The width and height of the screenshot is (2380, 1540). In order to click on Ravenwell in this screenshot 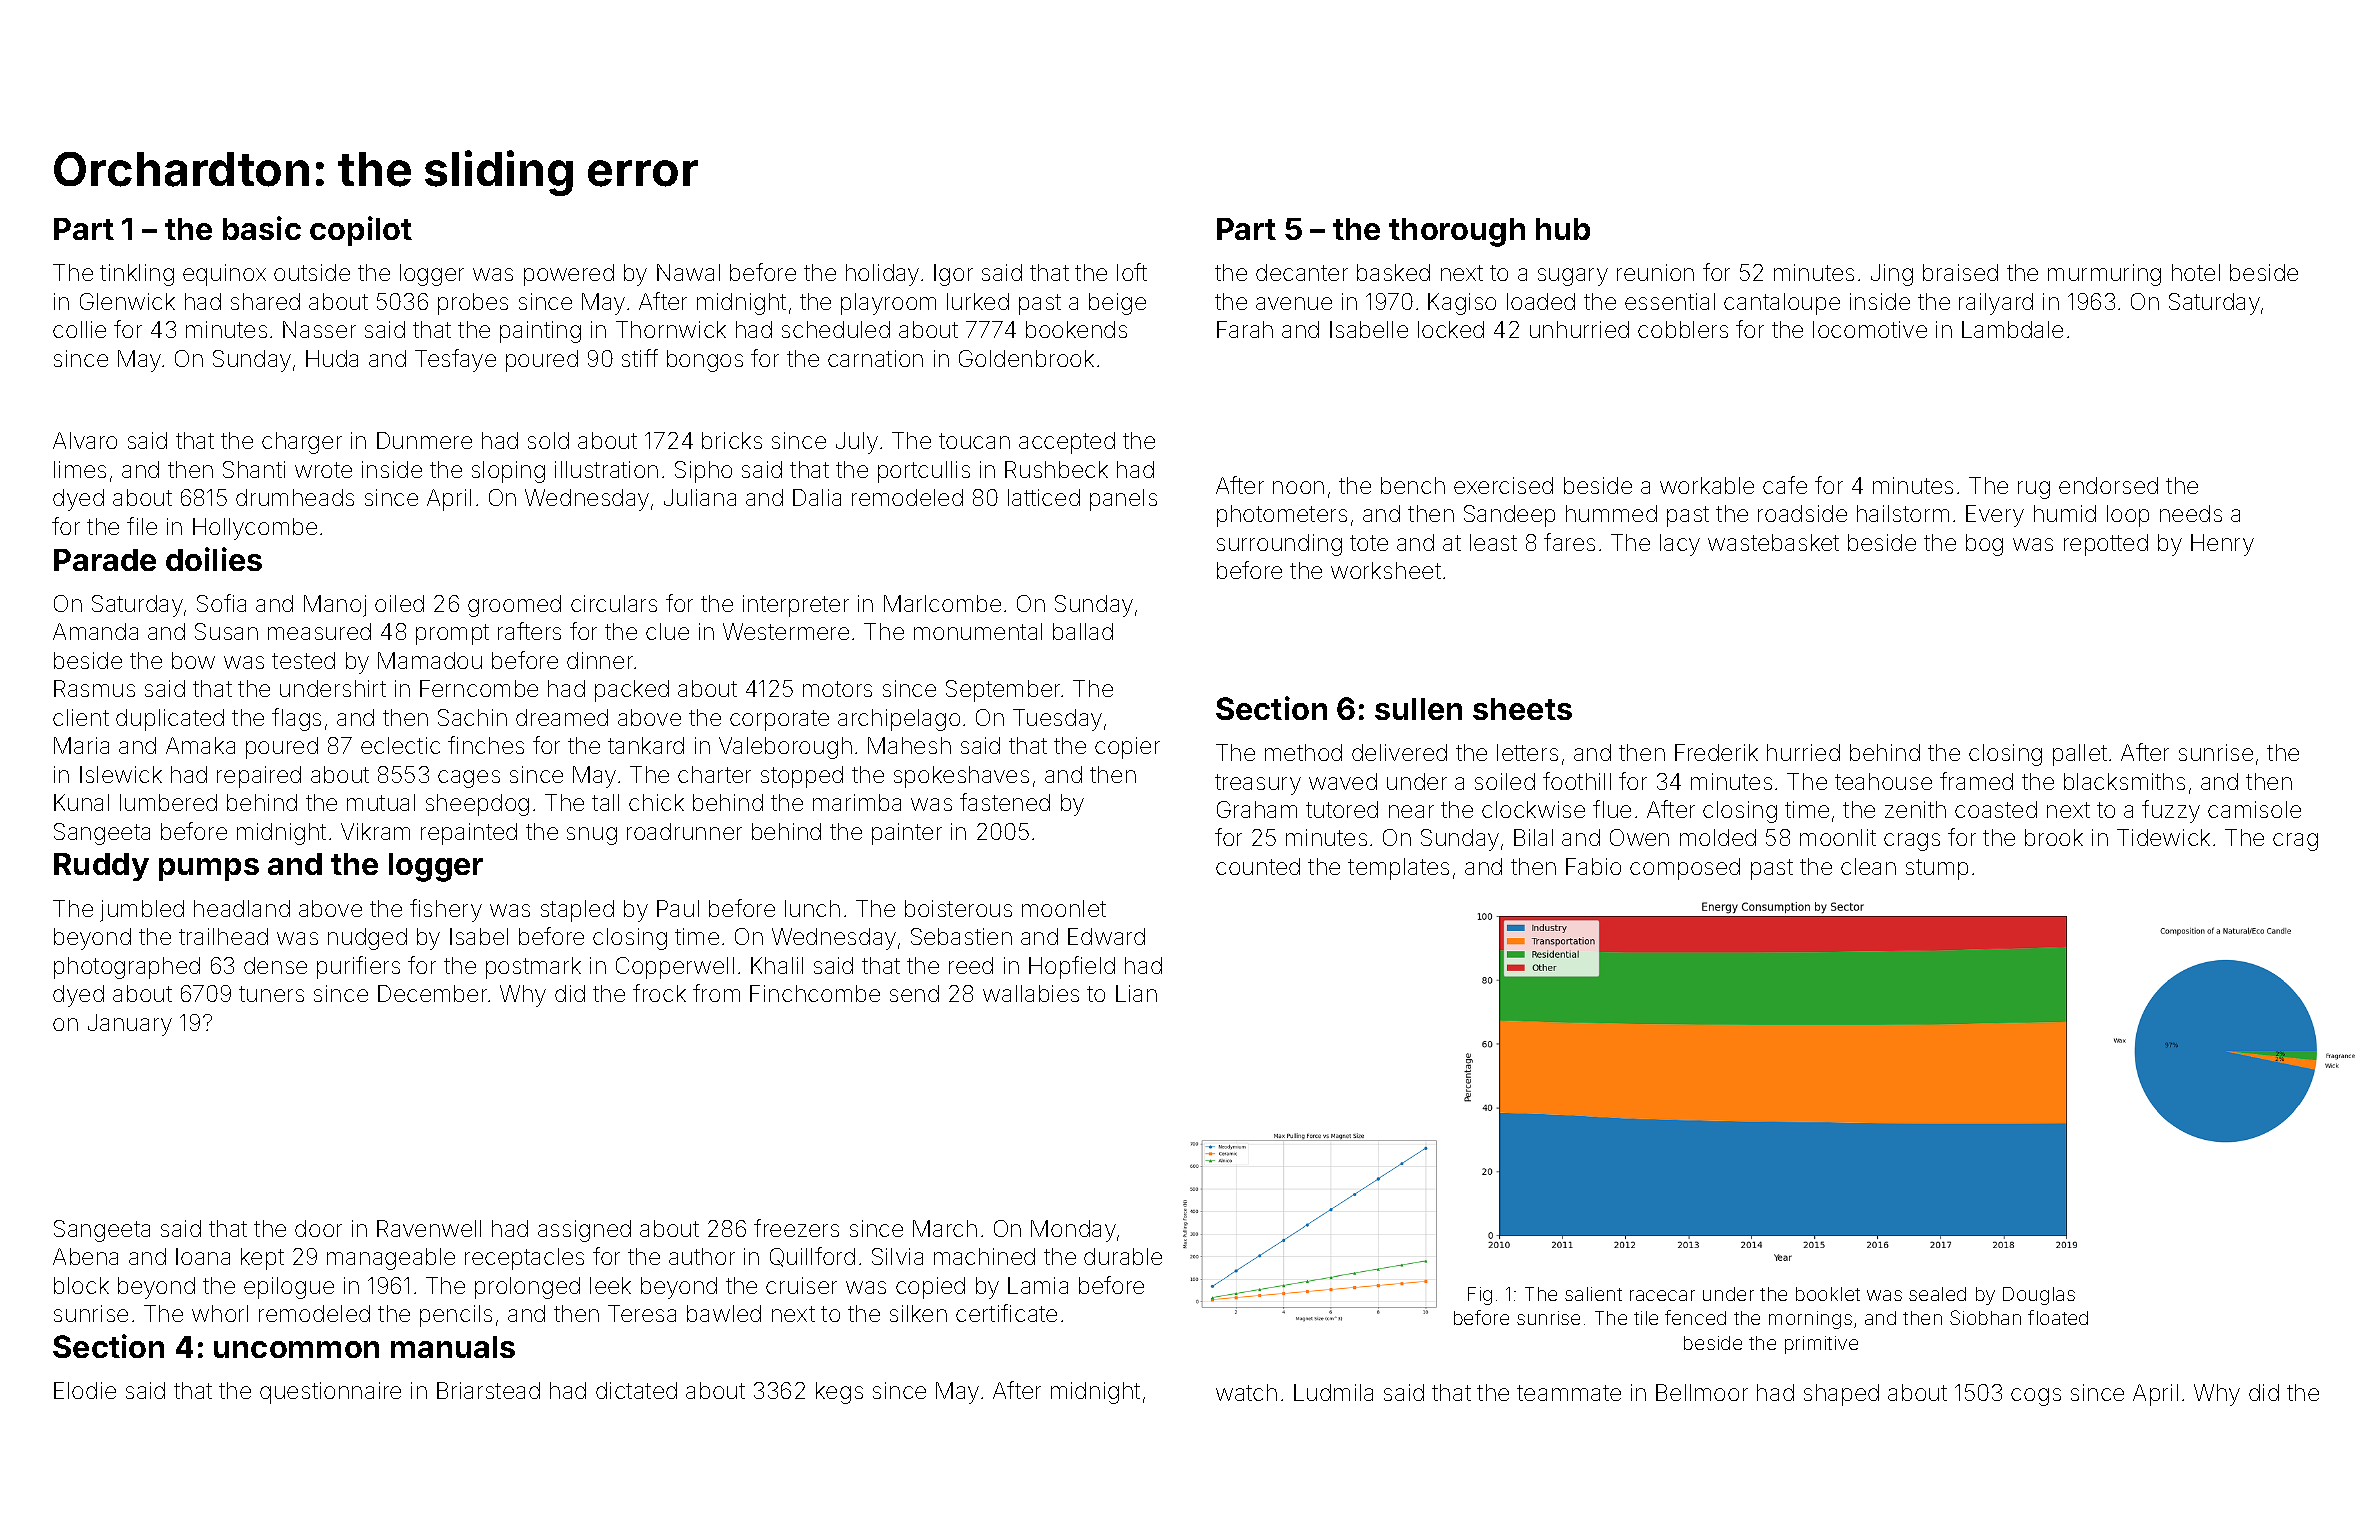, I will do `click(429, 1228)`.
